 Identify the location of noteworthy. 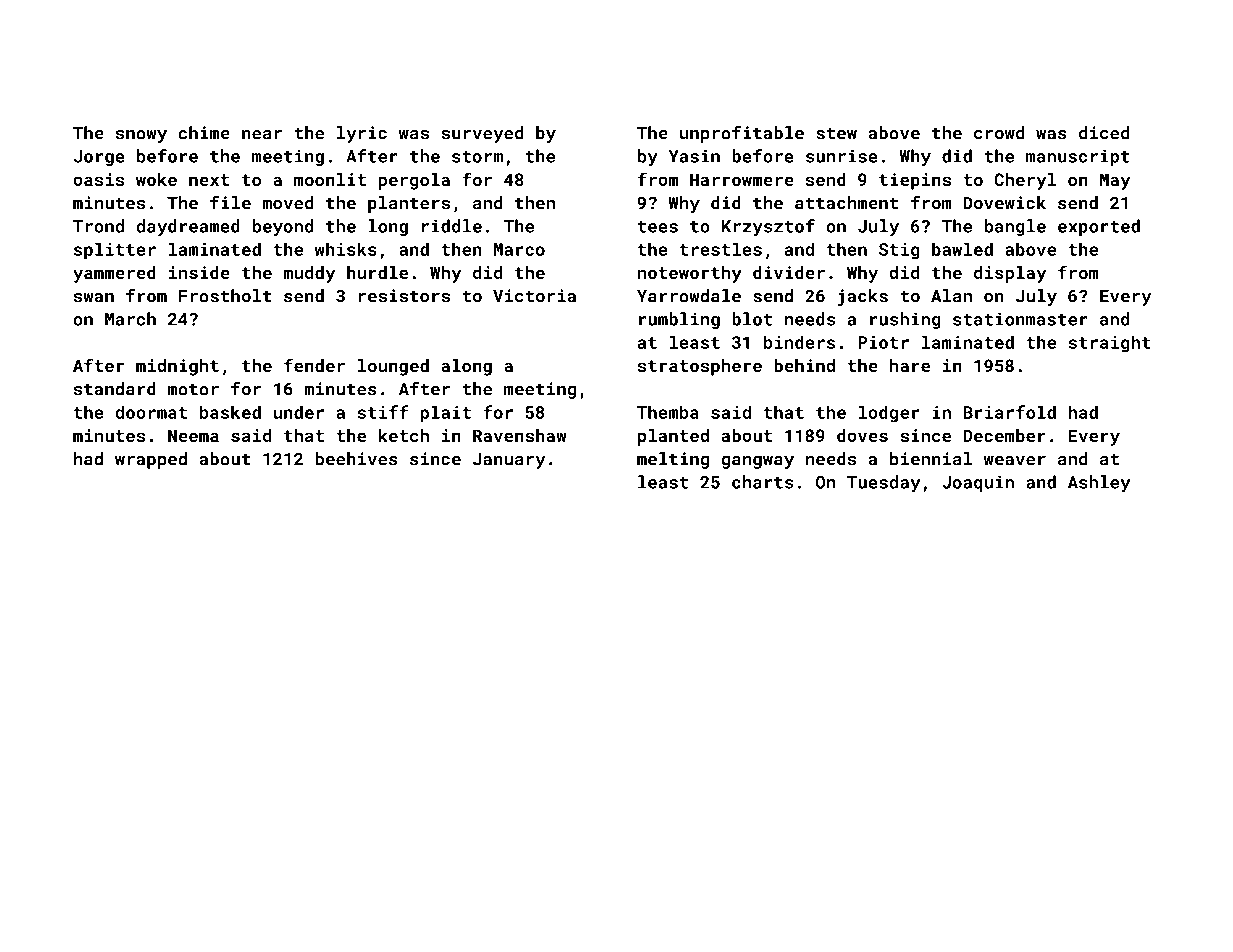
(690, 274).
